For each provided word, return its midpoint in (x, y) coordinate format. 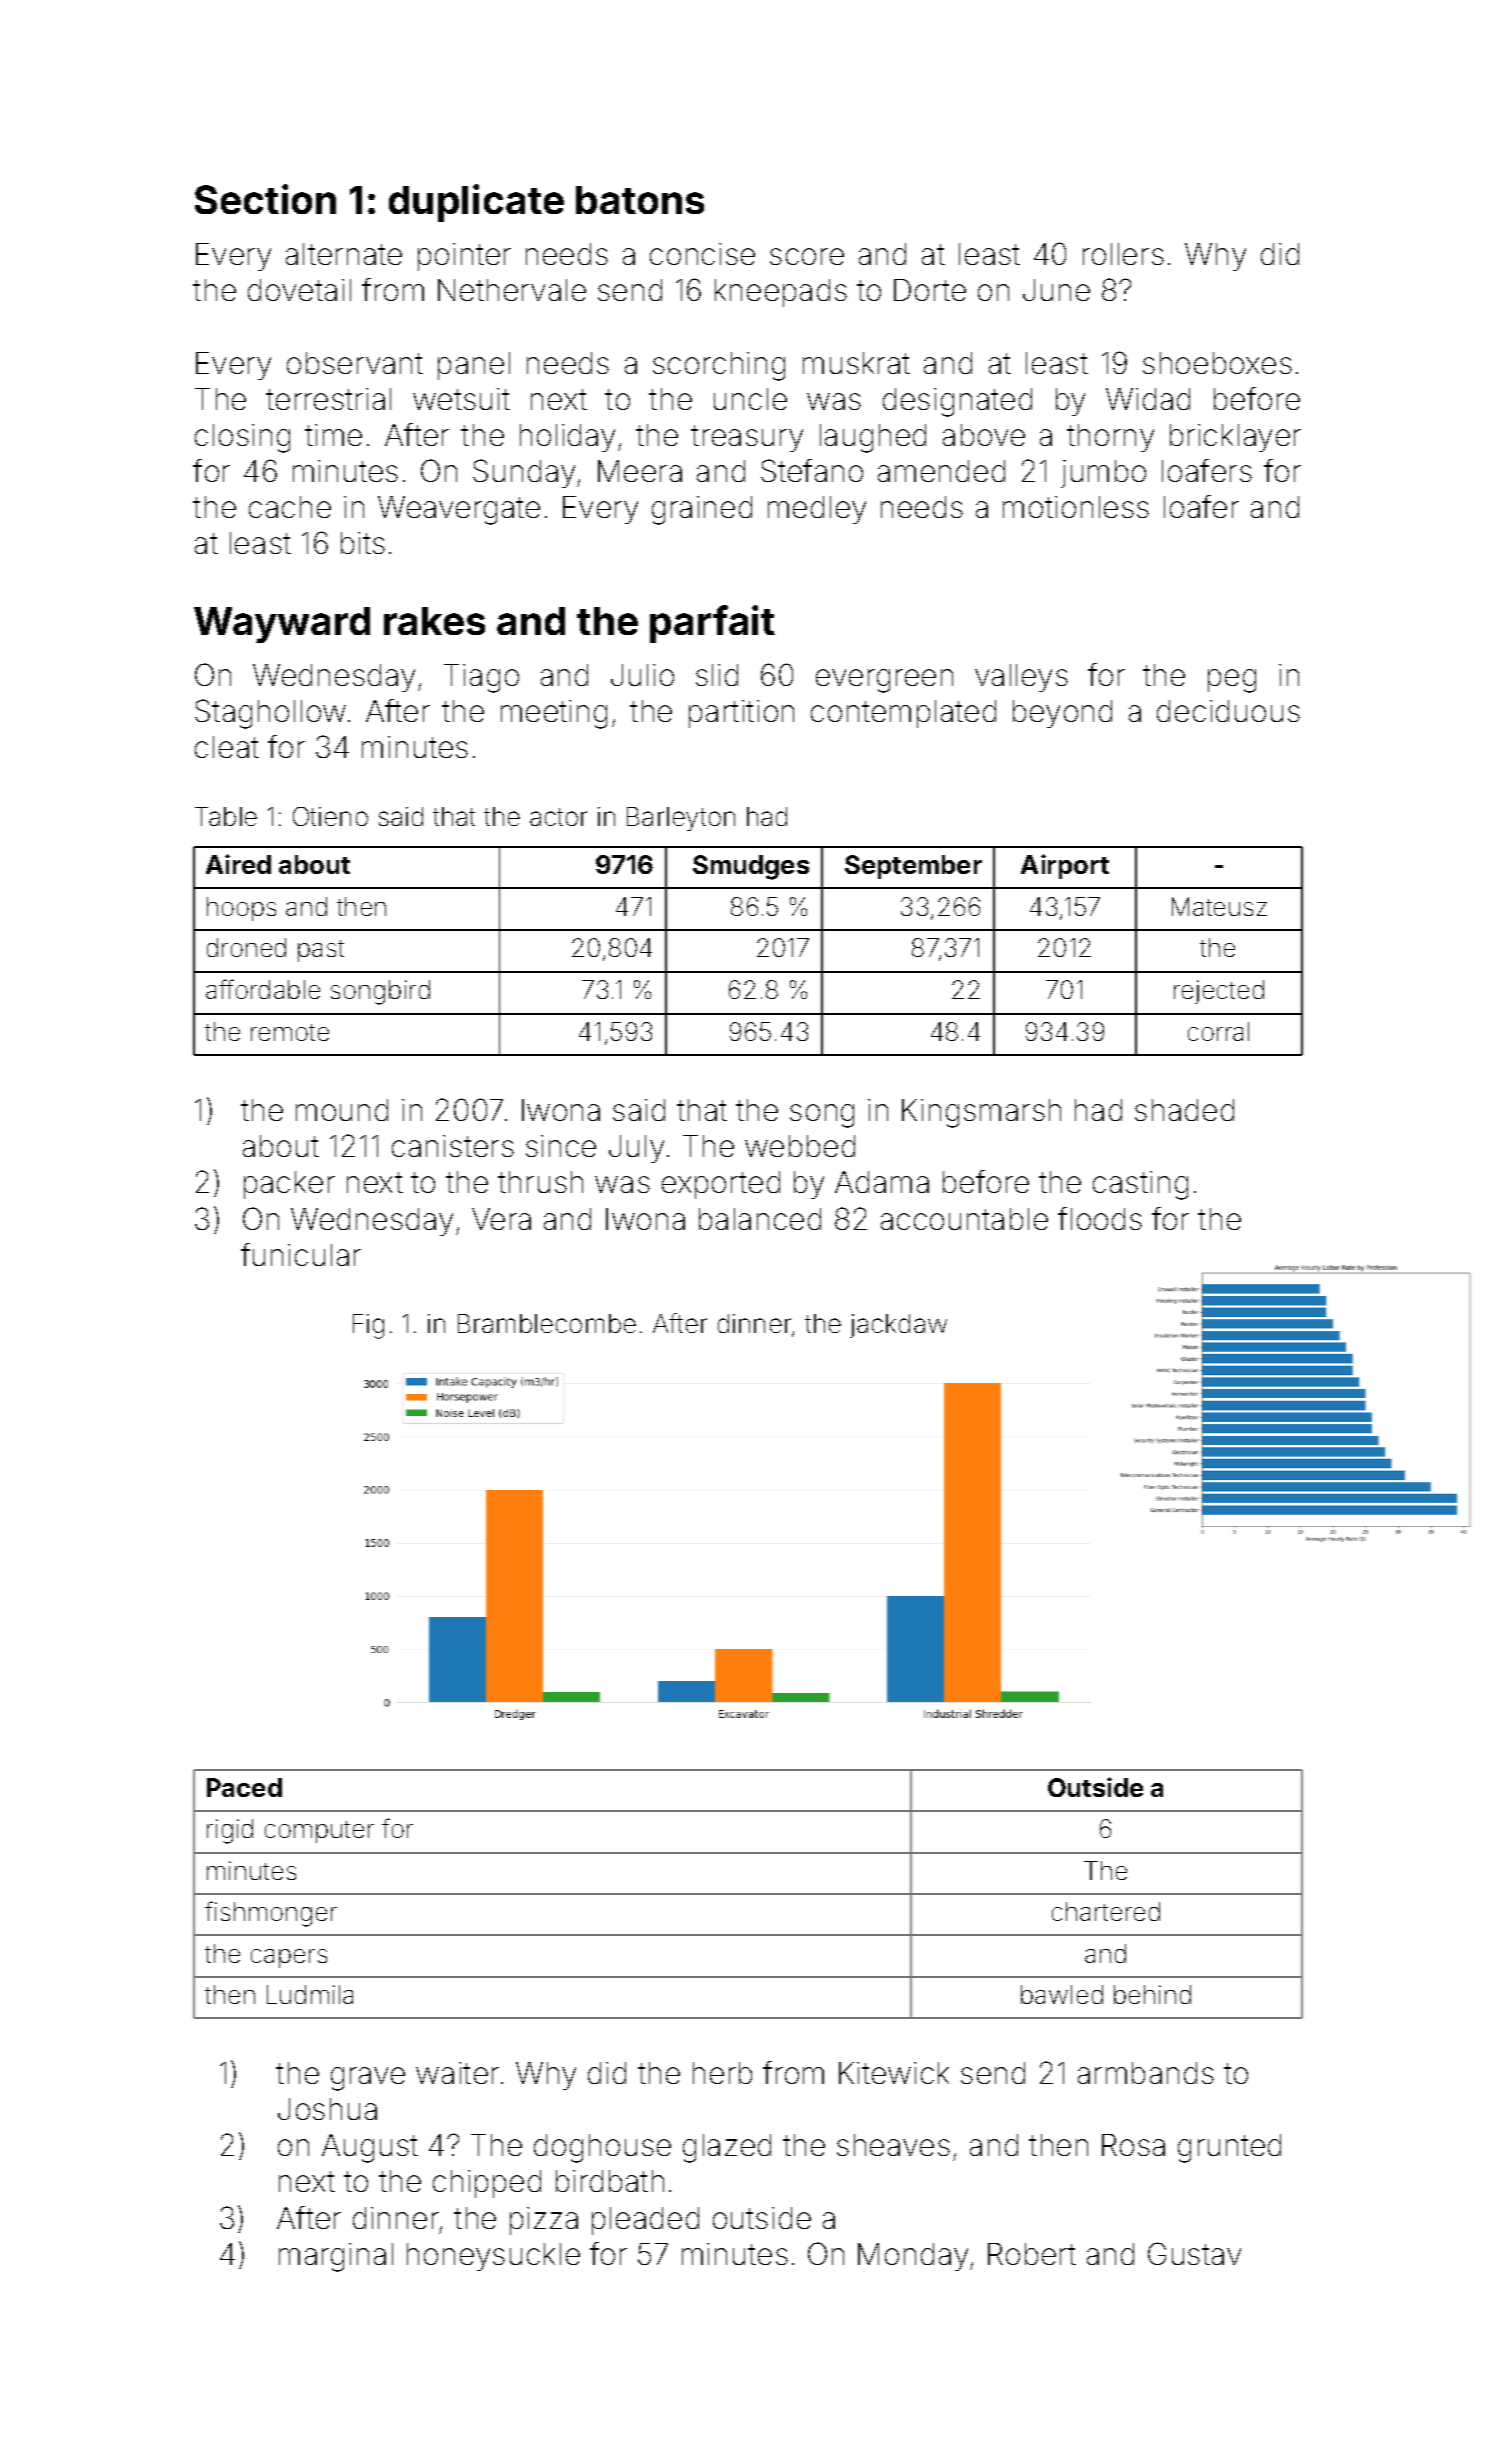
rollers (1123, 254)
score (807, 256)
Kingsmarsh (981, 1113)
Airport (1065, 866)
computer (319, 1832)
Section (265, 199)
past (321, 951)
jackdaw (898, 1326)
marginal (336, 2257)
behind (1152, 1994)
